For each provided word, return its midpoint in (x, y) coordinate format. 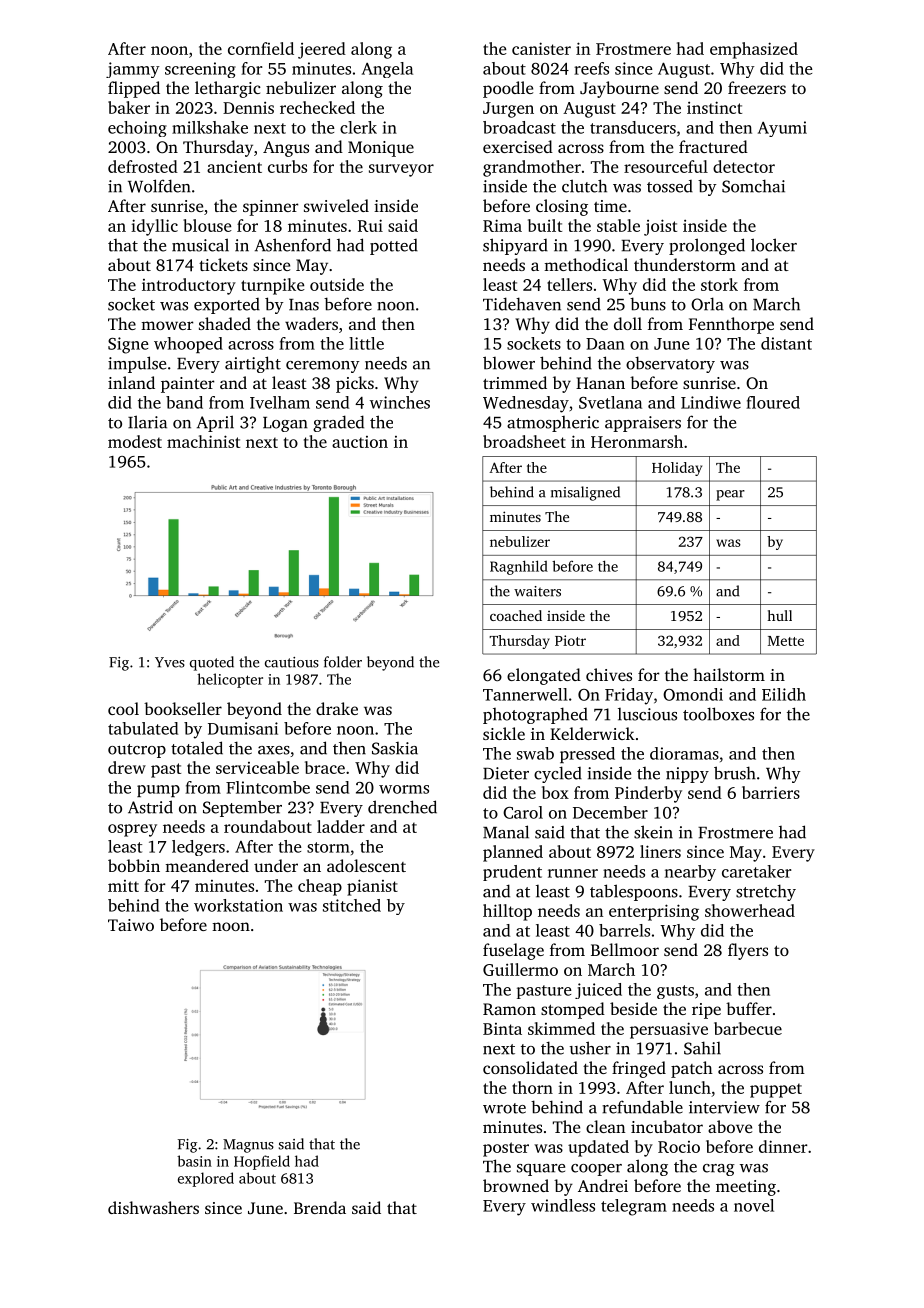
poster (506, 1149)
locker (774, 245)
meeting (746, 1188)
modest (135, 441)
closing (562, 207)
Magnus (248, 1146)
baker (129, 107)
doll (628, 323)
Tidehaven (522, 304)
